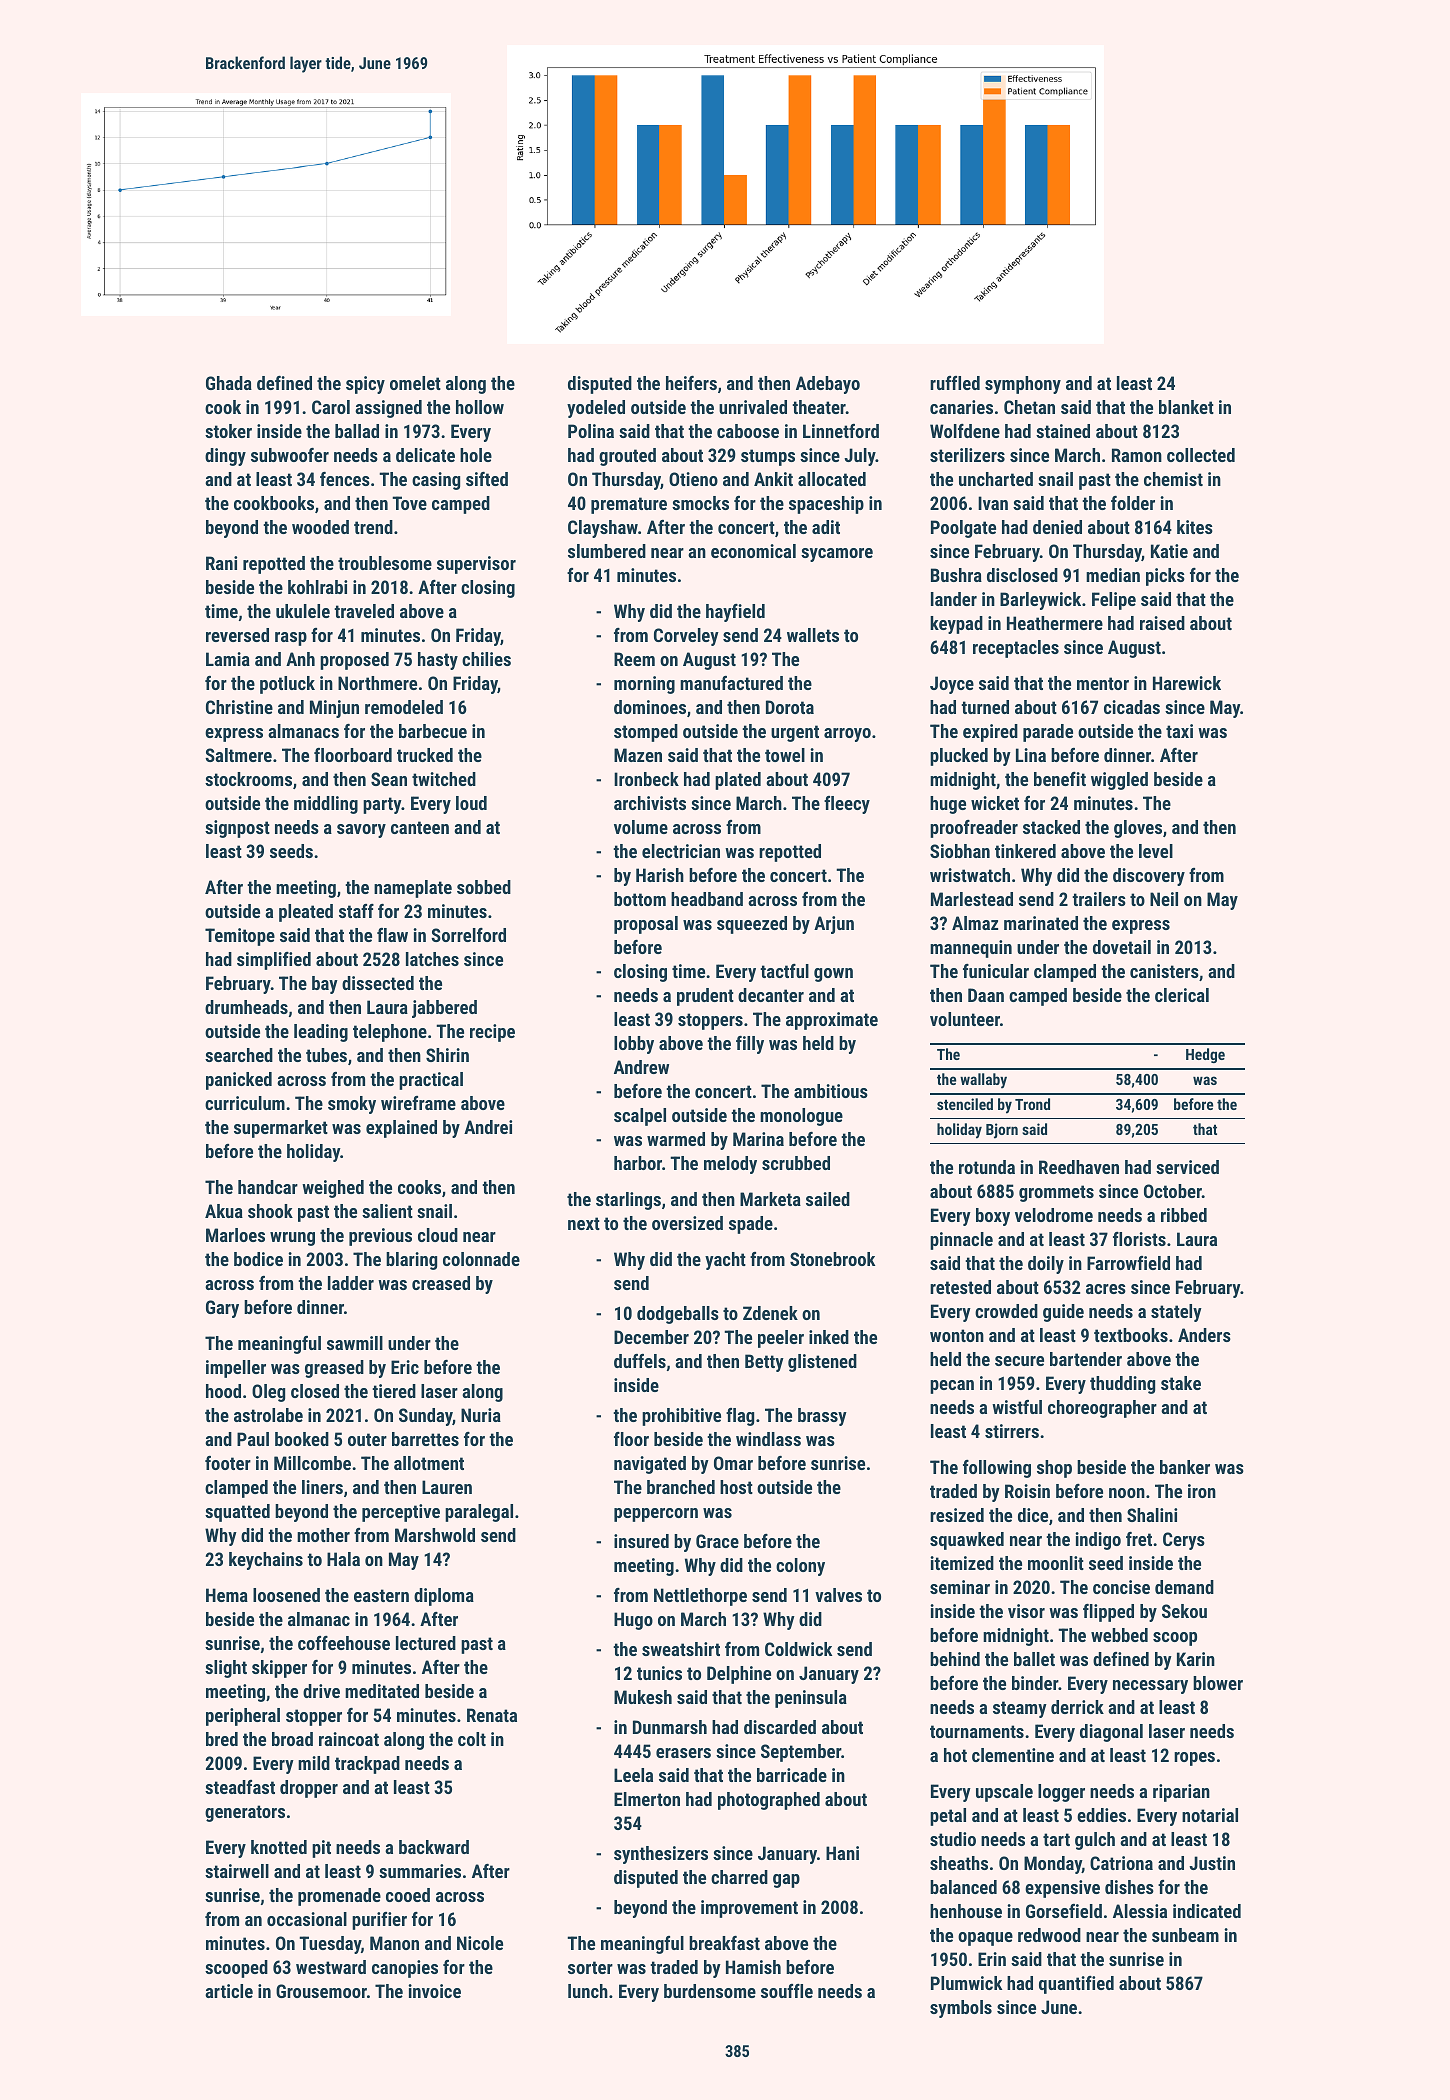  Describe the element at coordinates (387, 1211) in the screenshot. I see `salient` at that location.
